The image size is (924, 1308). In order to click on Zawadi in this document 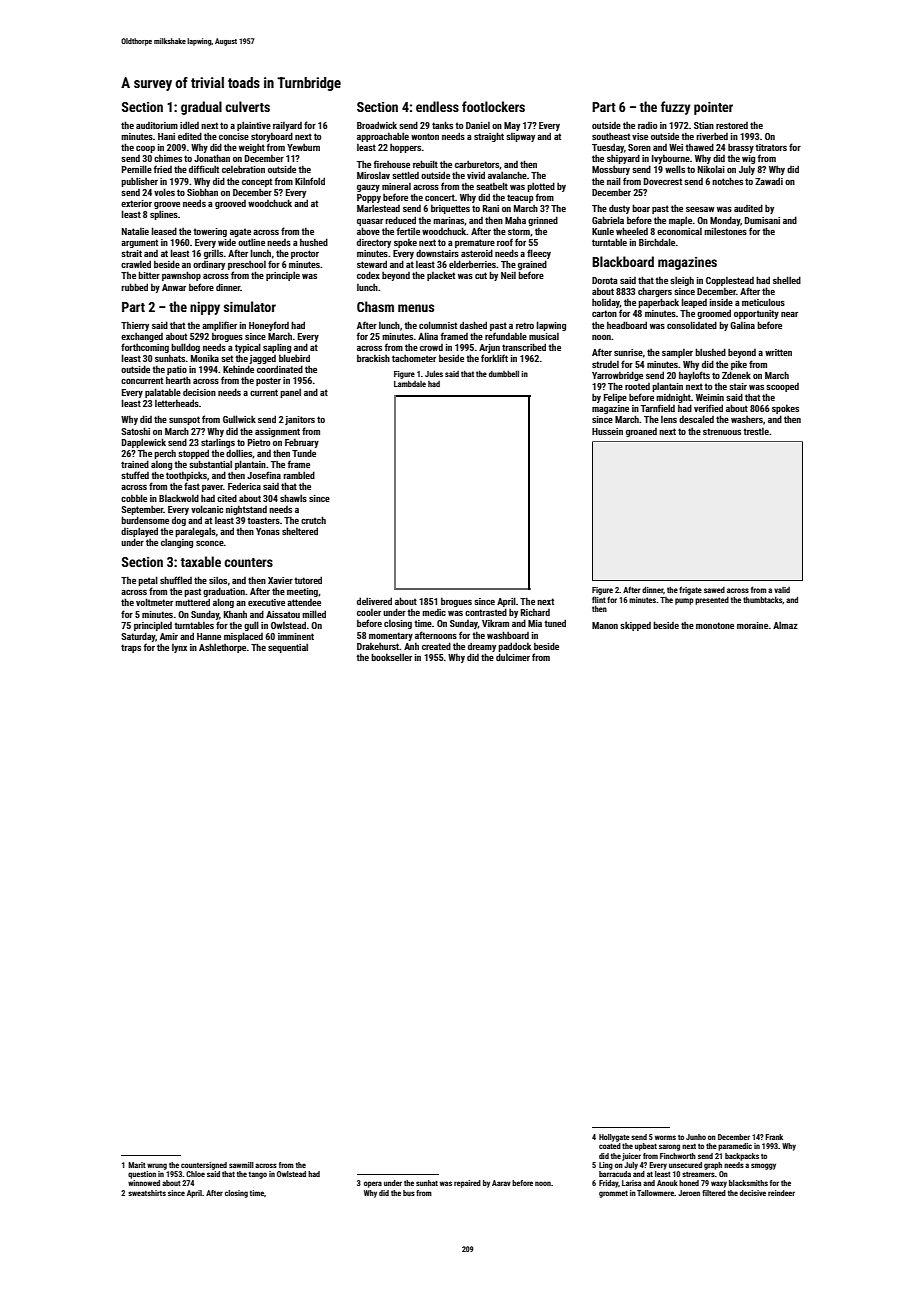, I will do `click(769, 181)`.
